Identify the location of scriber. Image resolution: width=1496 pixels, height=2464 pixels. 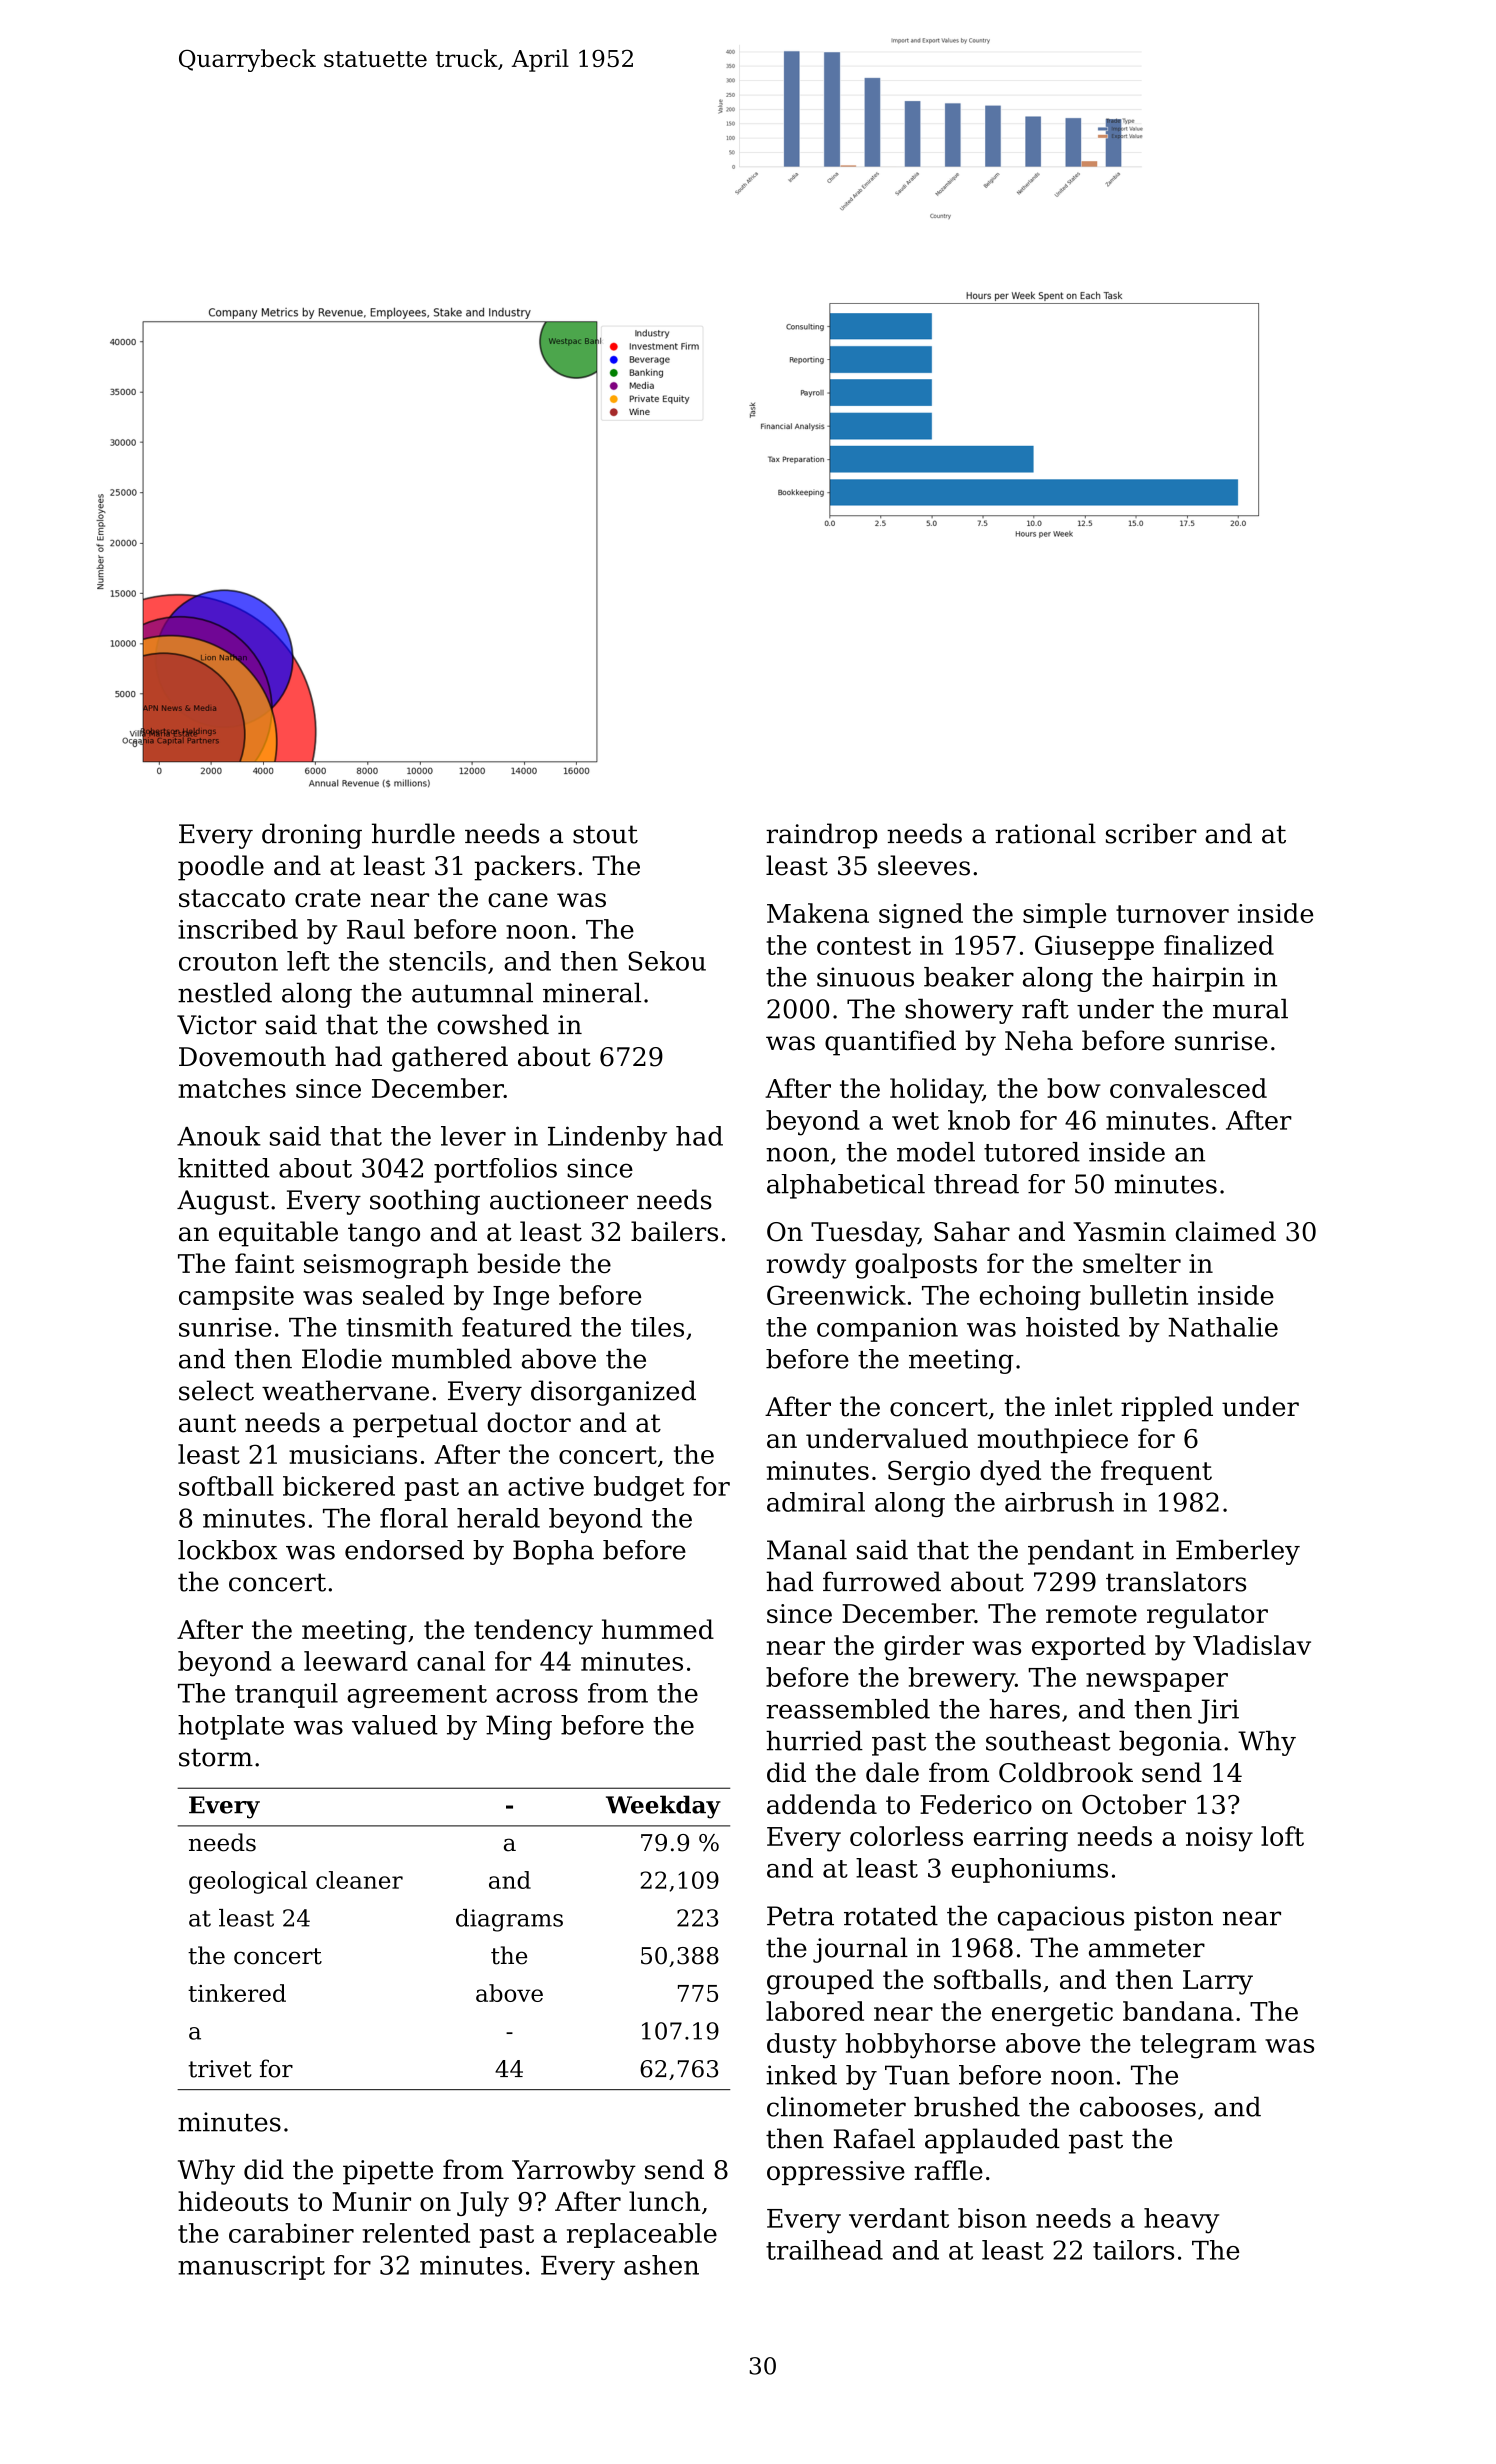
(1151, 833).
